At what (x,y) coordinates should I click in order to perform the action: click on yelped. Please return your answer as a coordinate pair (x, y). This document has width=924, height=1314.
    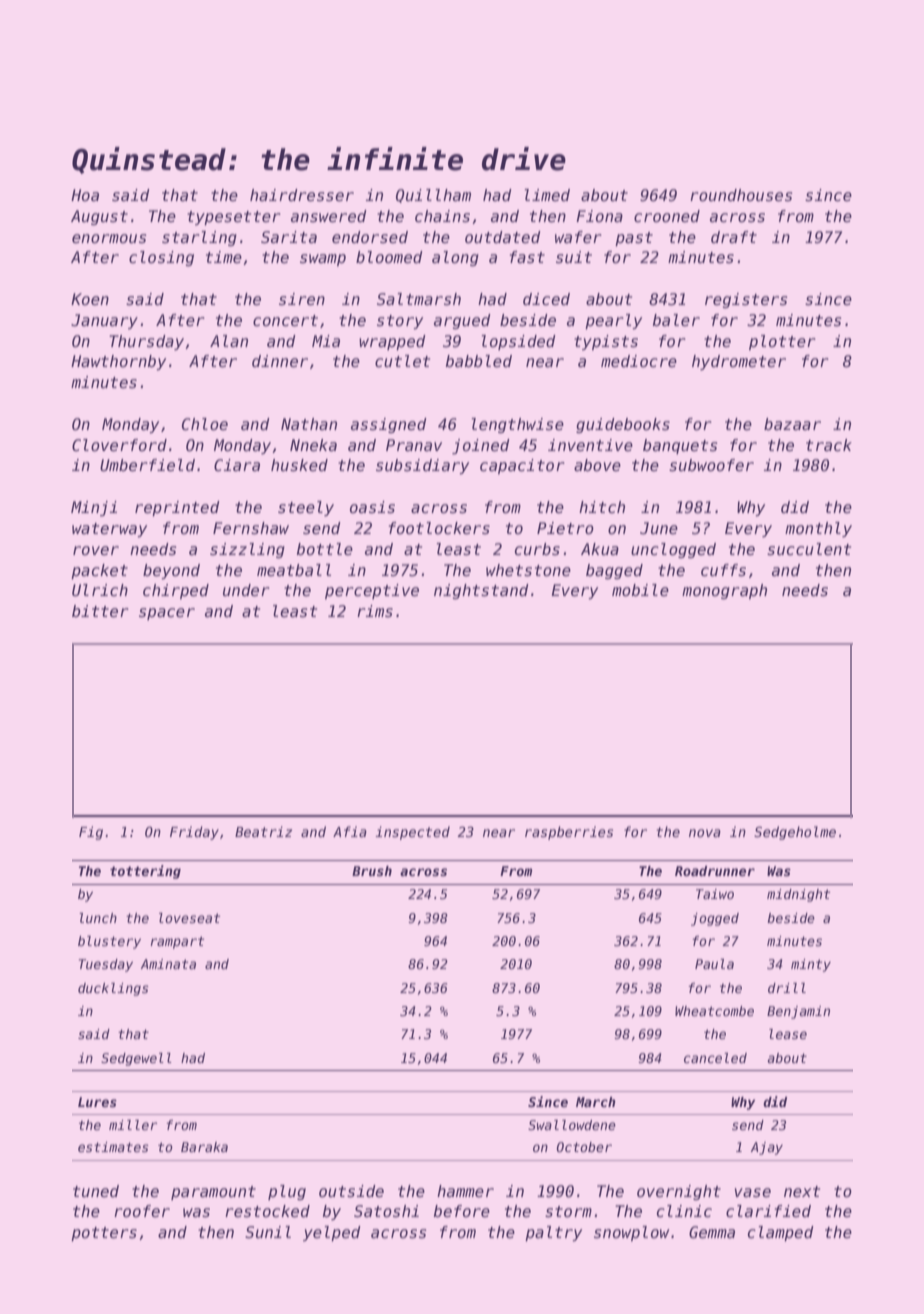
    Looking at the image, I should click on (332, 1233).
